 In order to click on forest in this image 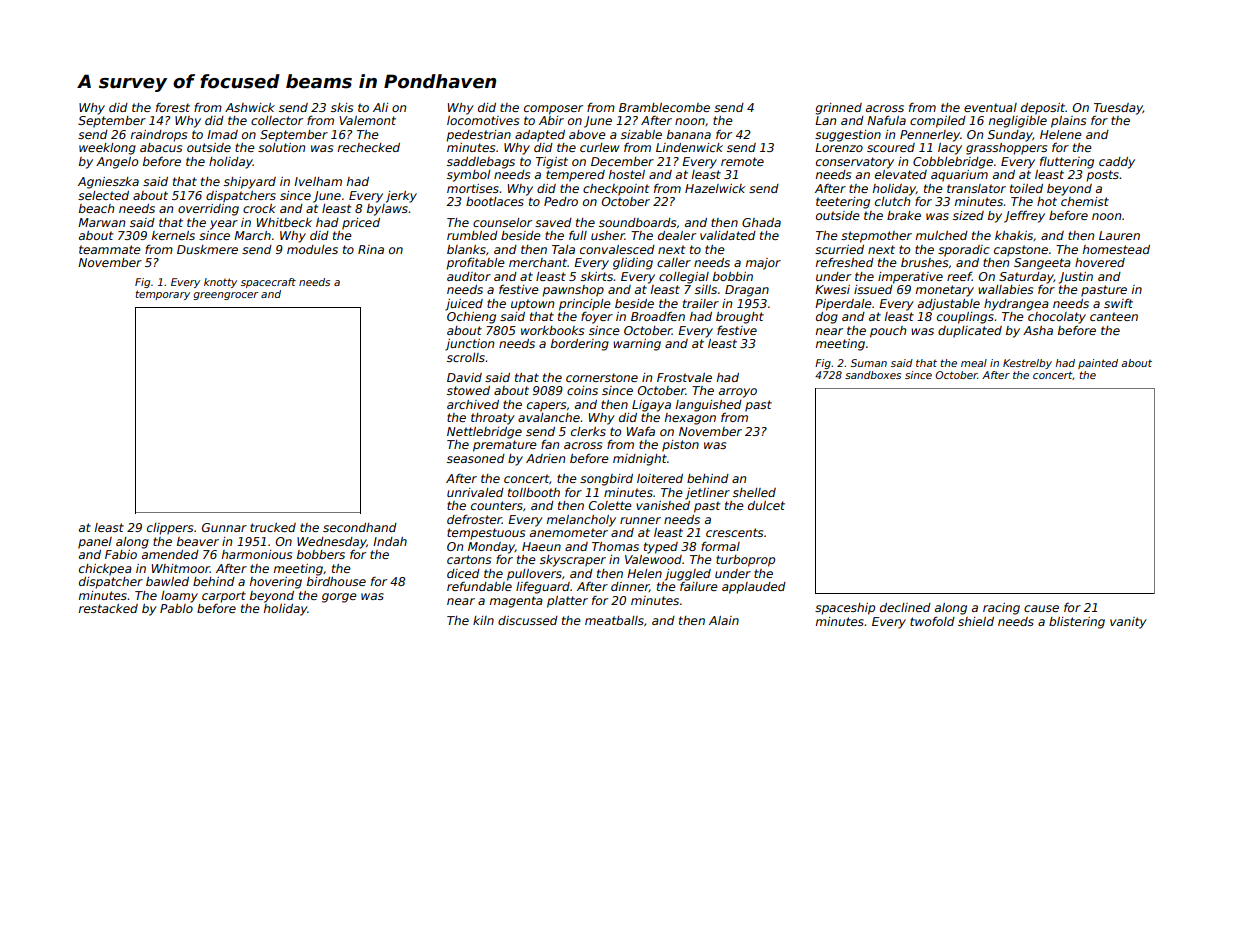, I will do `click(173, 107)`.
